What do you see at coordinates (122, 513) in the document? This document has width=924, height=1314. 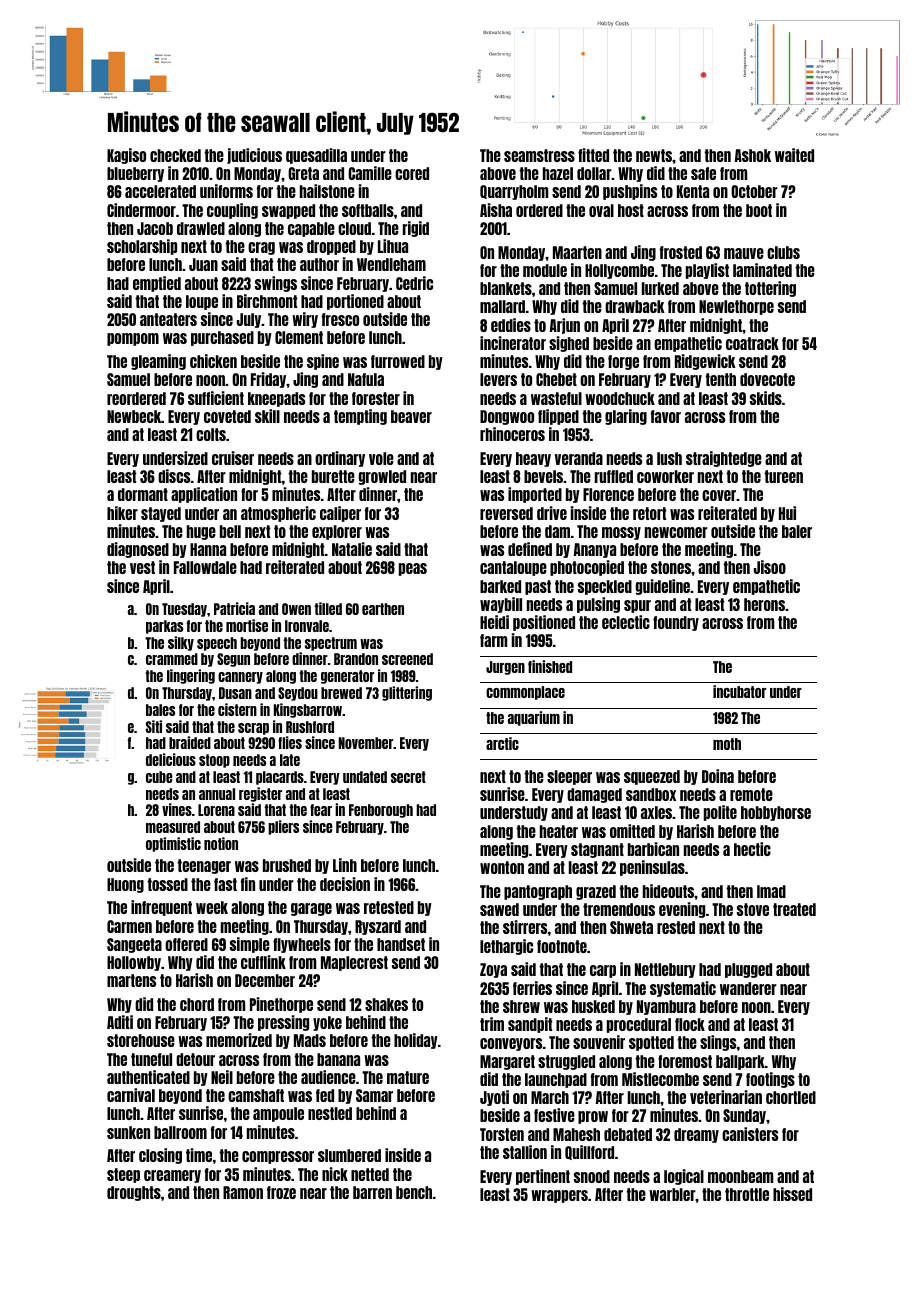 I see `hiker` at bounding box center [122, 513].
